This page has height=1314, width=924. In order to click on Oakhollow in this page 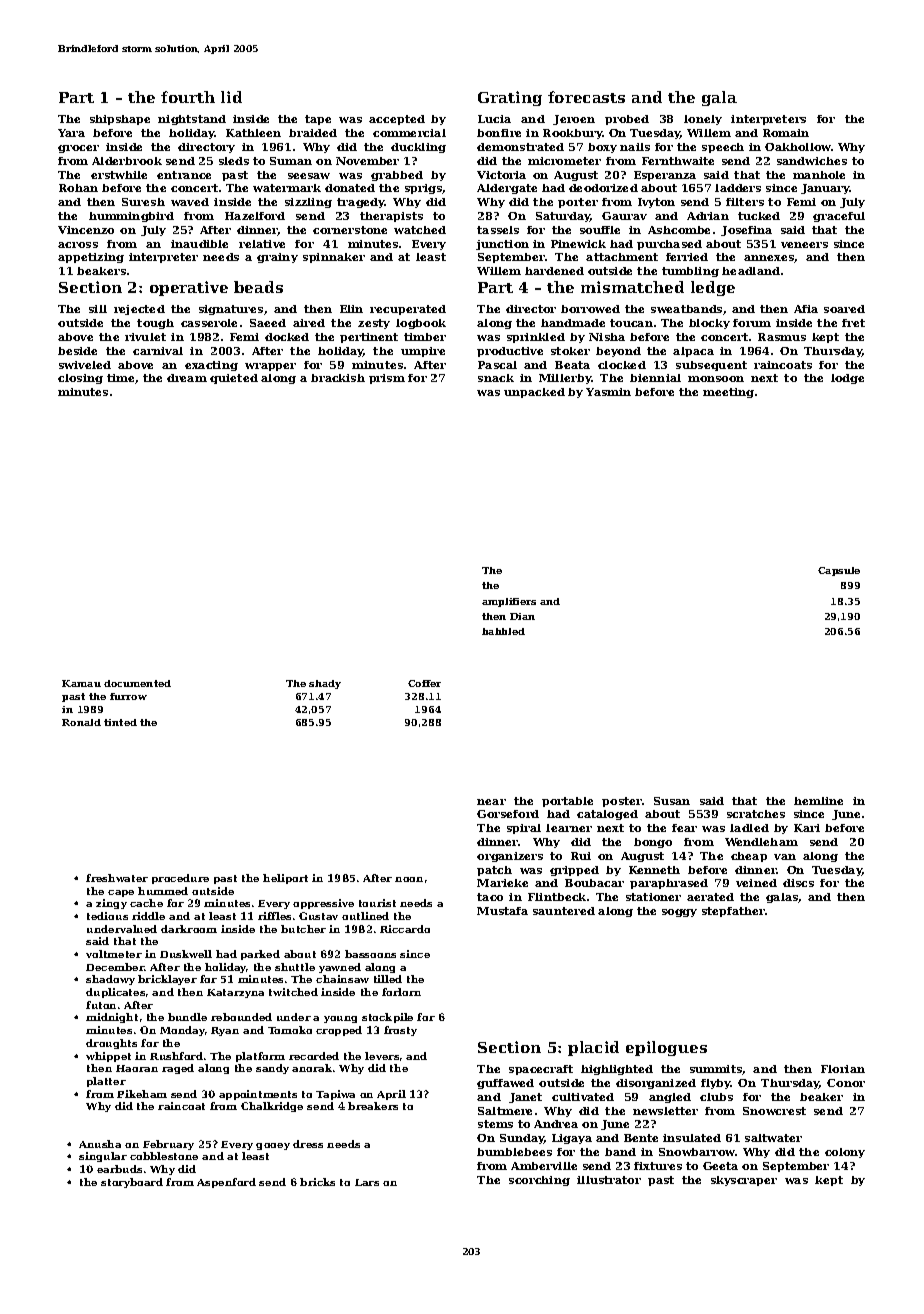, I will do `click(798, 147)`.
